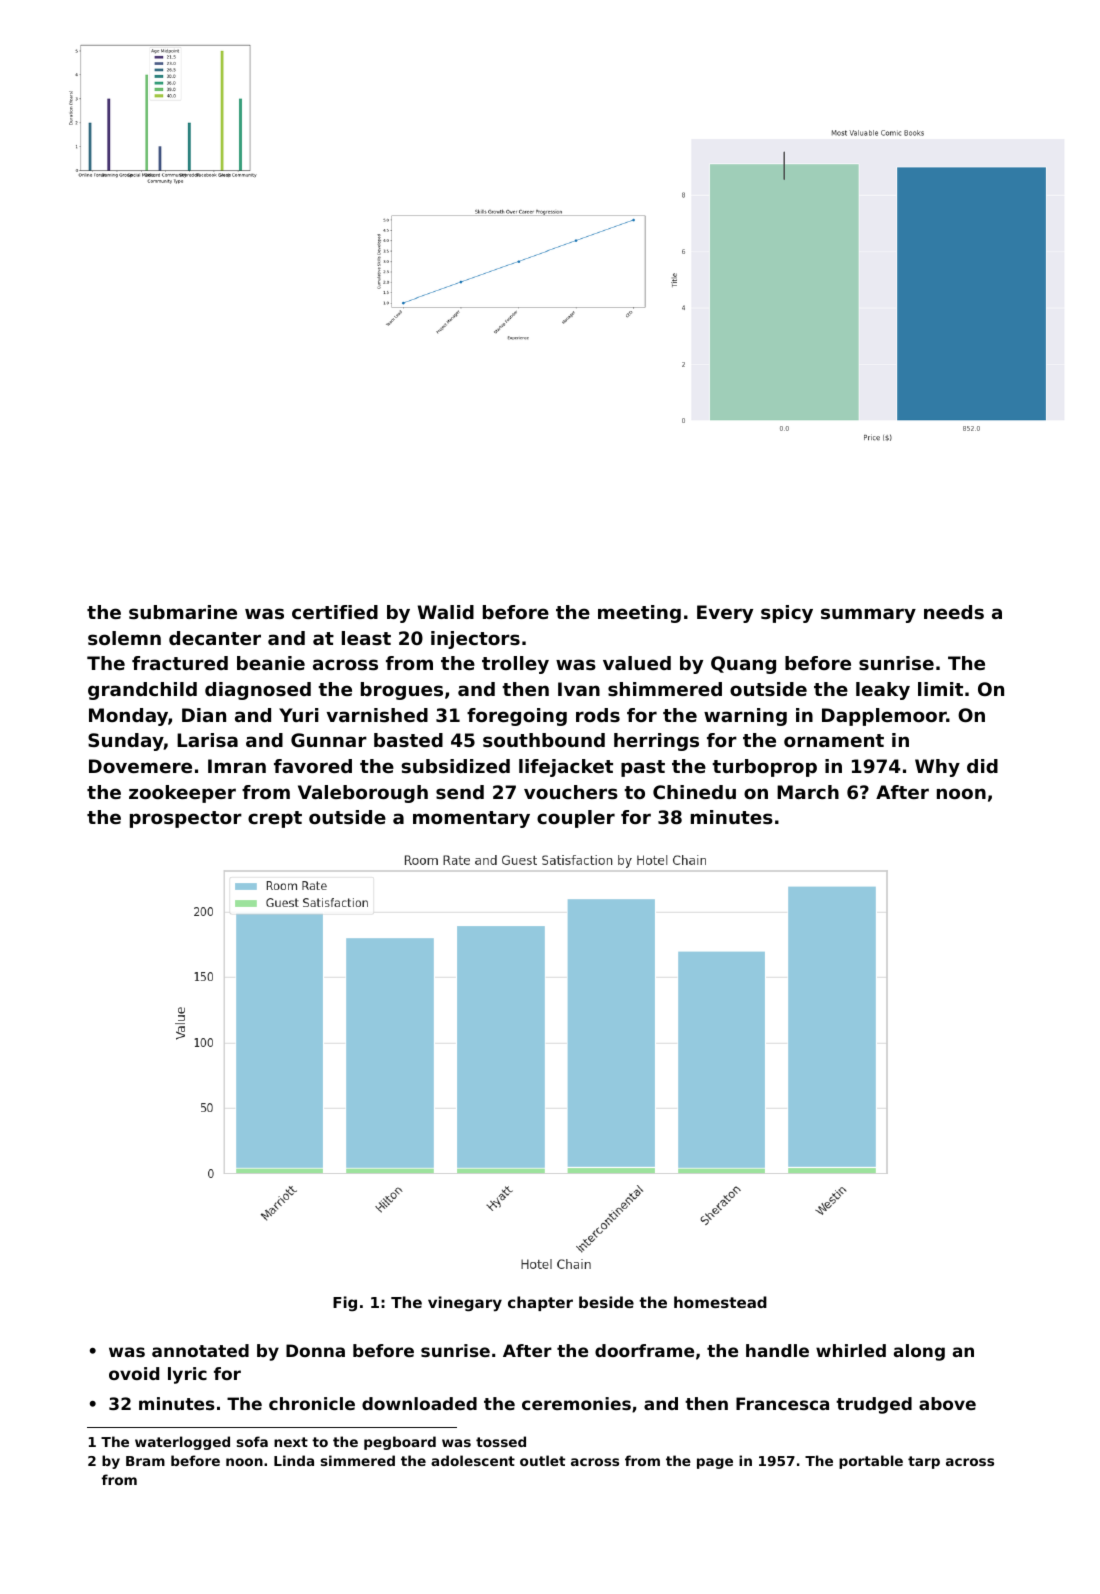 The height and width of the screenshot is (1594, 1100). I want to click on spicy, so click(787, 614).
